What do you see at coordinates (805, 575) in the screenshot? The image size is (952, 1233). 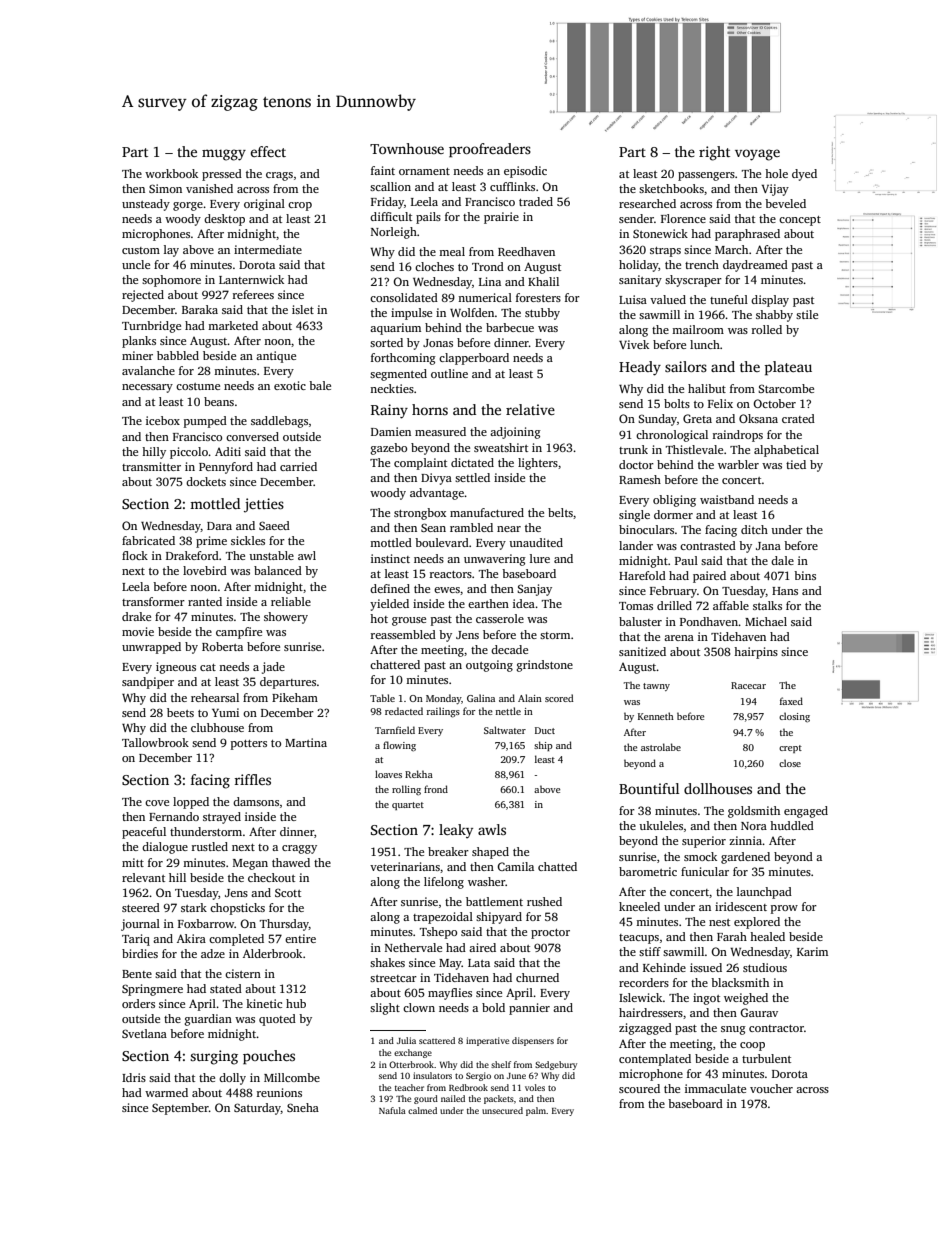 I see `bins` at bounding box center [805, 575].
